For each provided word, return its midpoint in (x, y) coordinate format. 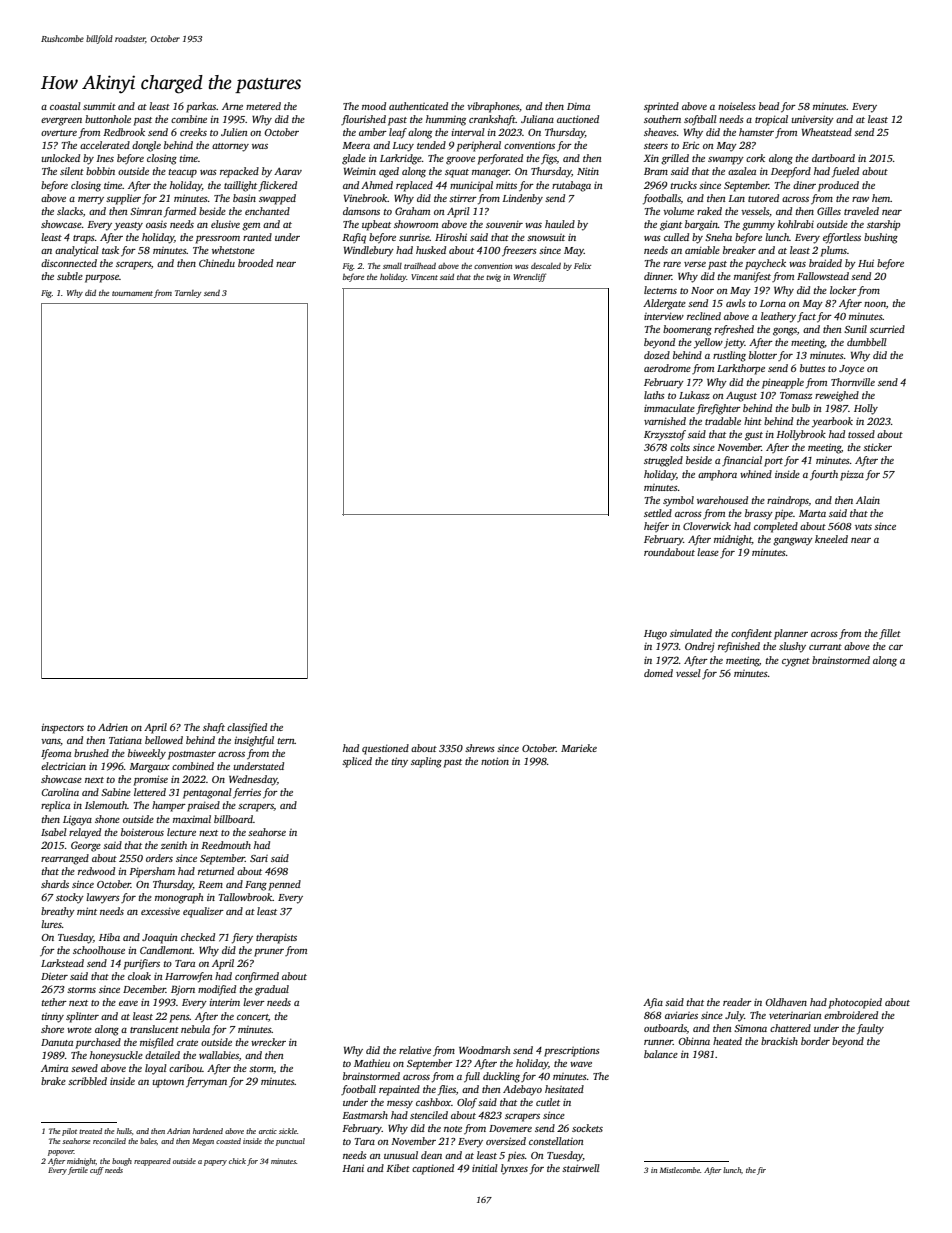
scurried (887, 329)
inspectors (63, 728)
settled (658, 513)
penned (285, 885)
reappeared (152, 1162)
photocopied (855, 1003)
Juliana (537, 119)
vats (863, 527)
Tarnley (188, 294)
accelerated (105, 145)
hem (881, 198)
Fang (256, 886)
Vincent (424, 277)
